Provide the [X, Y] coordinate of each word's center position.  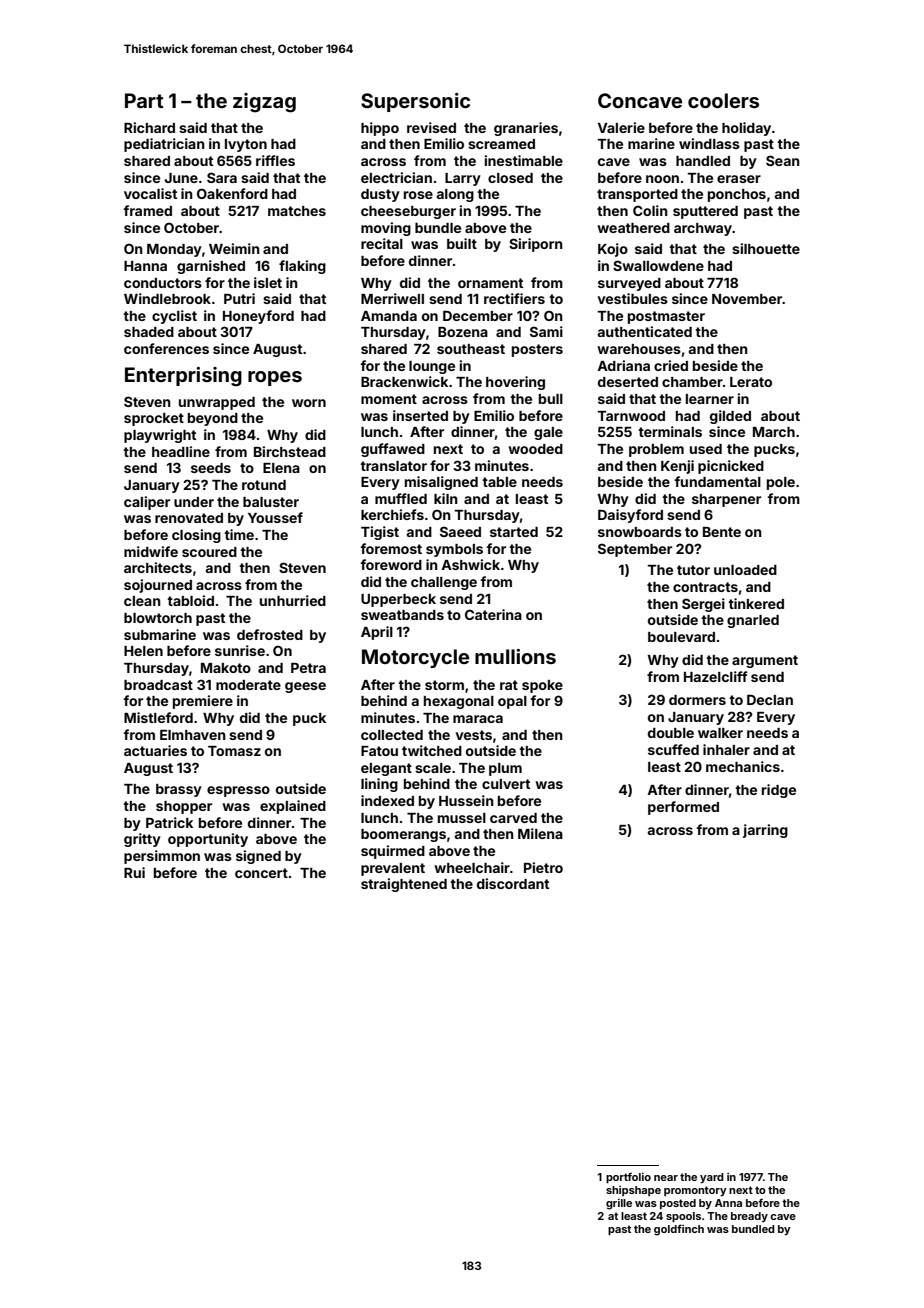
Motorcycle [415, 658]
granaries [526, 129]
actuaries [155, 750]
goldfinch [679, 1230]
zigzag [264, 103]
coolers [723, 100]
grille [619, 1204]
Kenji [677, 467]
